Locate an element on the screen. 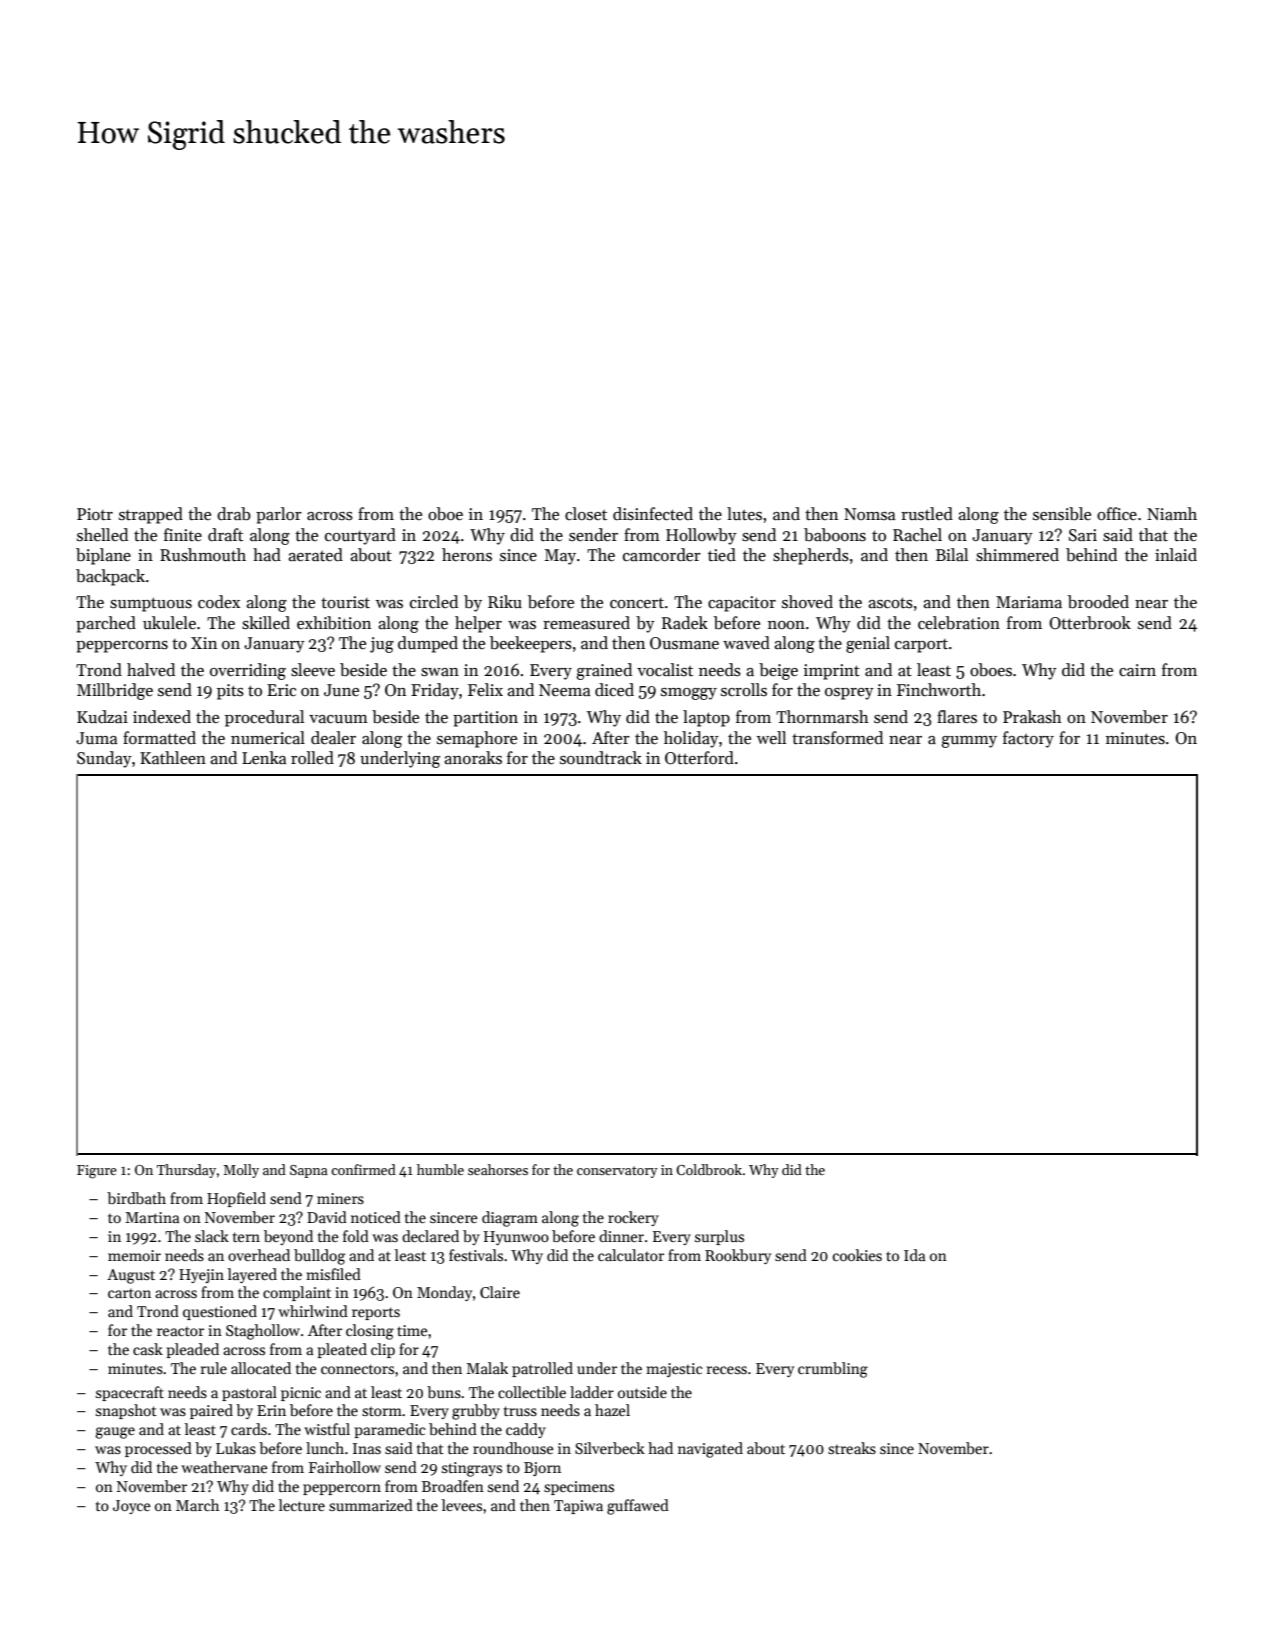  Figure is located at coordinates (97, 1172).
